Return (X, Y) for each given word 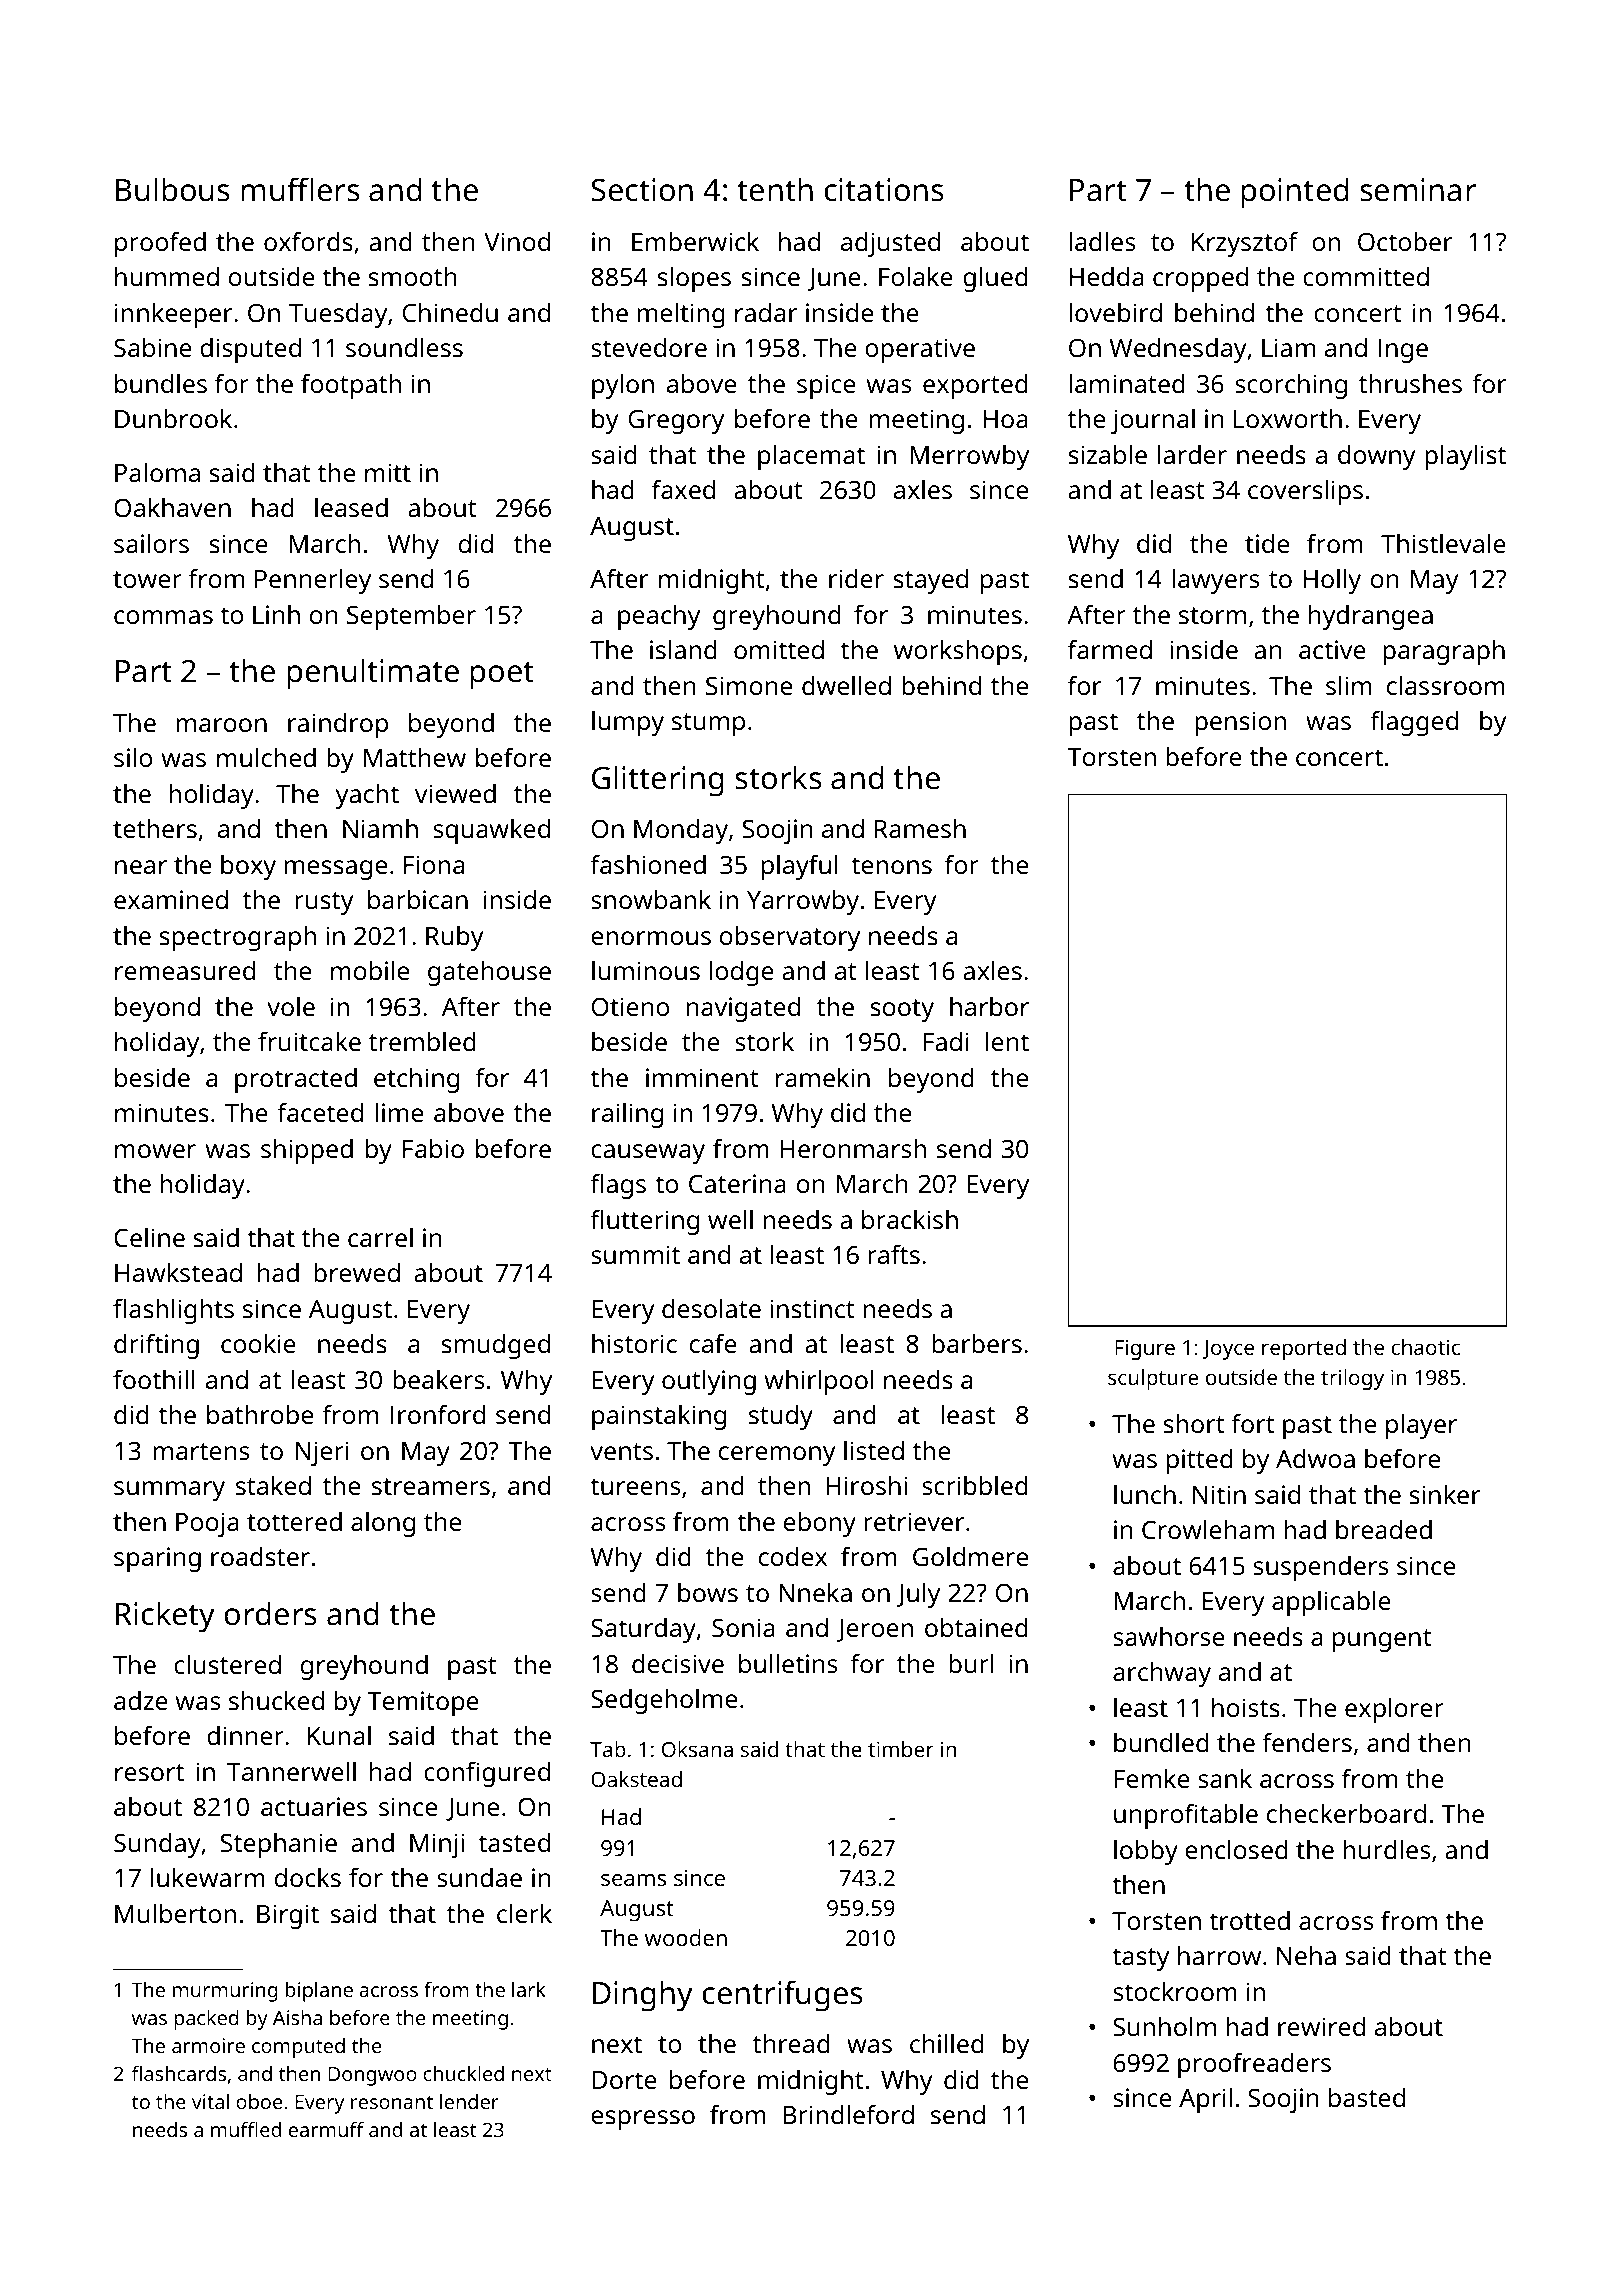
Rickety (165, 1617)
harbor (989, 1006)
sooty (902, 1010)
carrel (380, 1237)
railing (627, 1115)
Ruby (454, 938)
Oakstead (636, 1779)
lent (1007, 1041)
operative (920, 350)
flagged (1414, 723)
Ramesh (920, 828)
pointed (1295, 193)
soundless (404, 347)
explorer (1394, 1710)
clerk (524, 1913)
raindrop (338, 725)
